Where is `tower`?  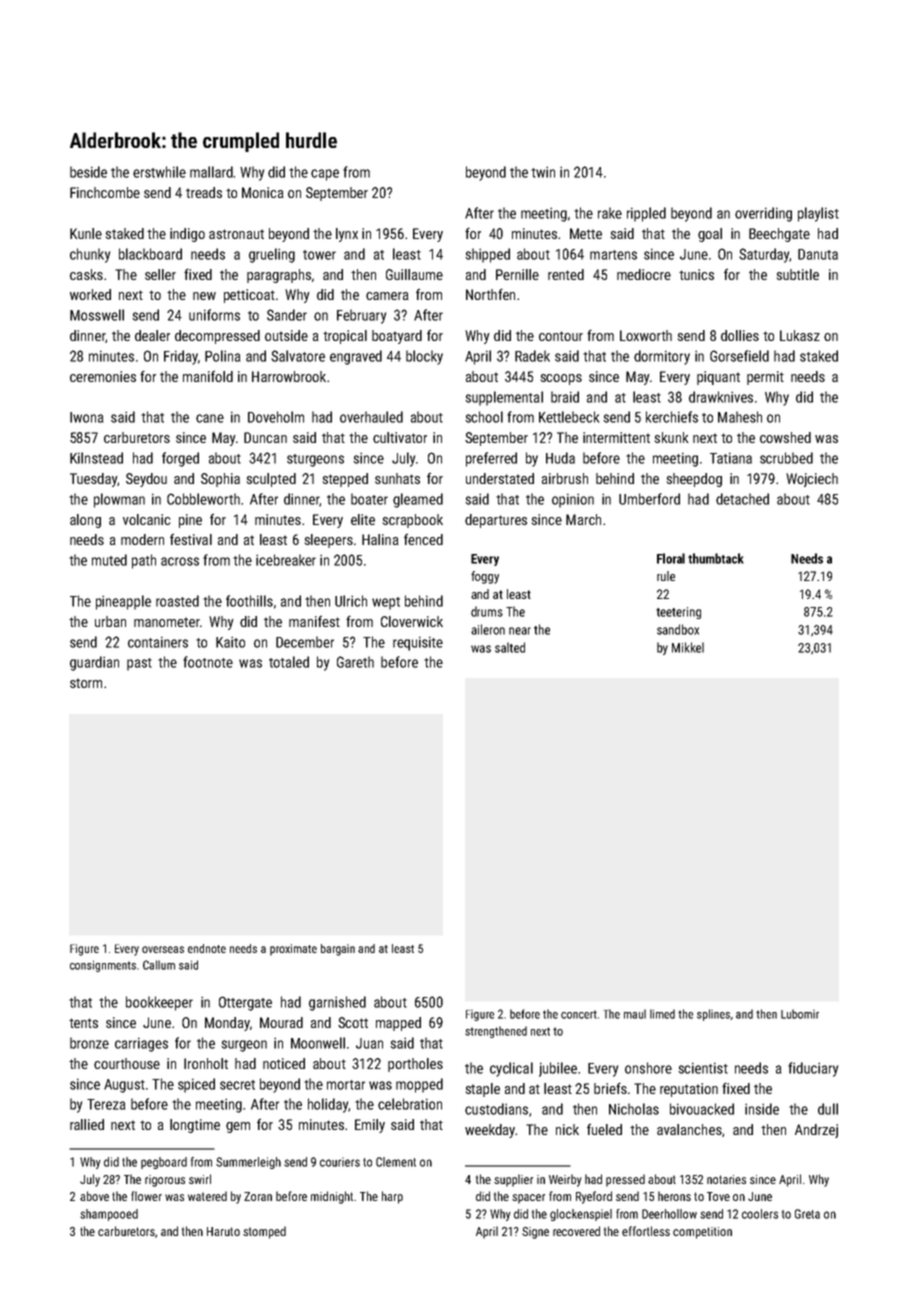 tower is located at coordinates (319, 255).
